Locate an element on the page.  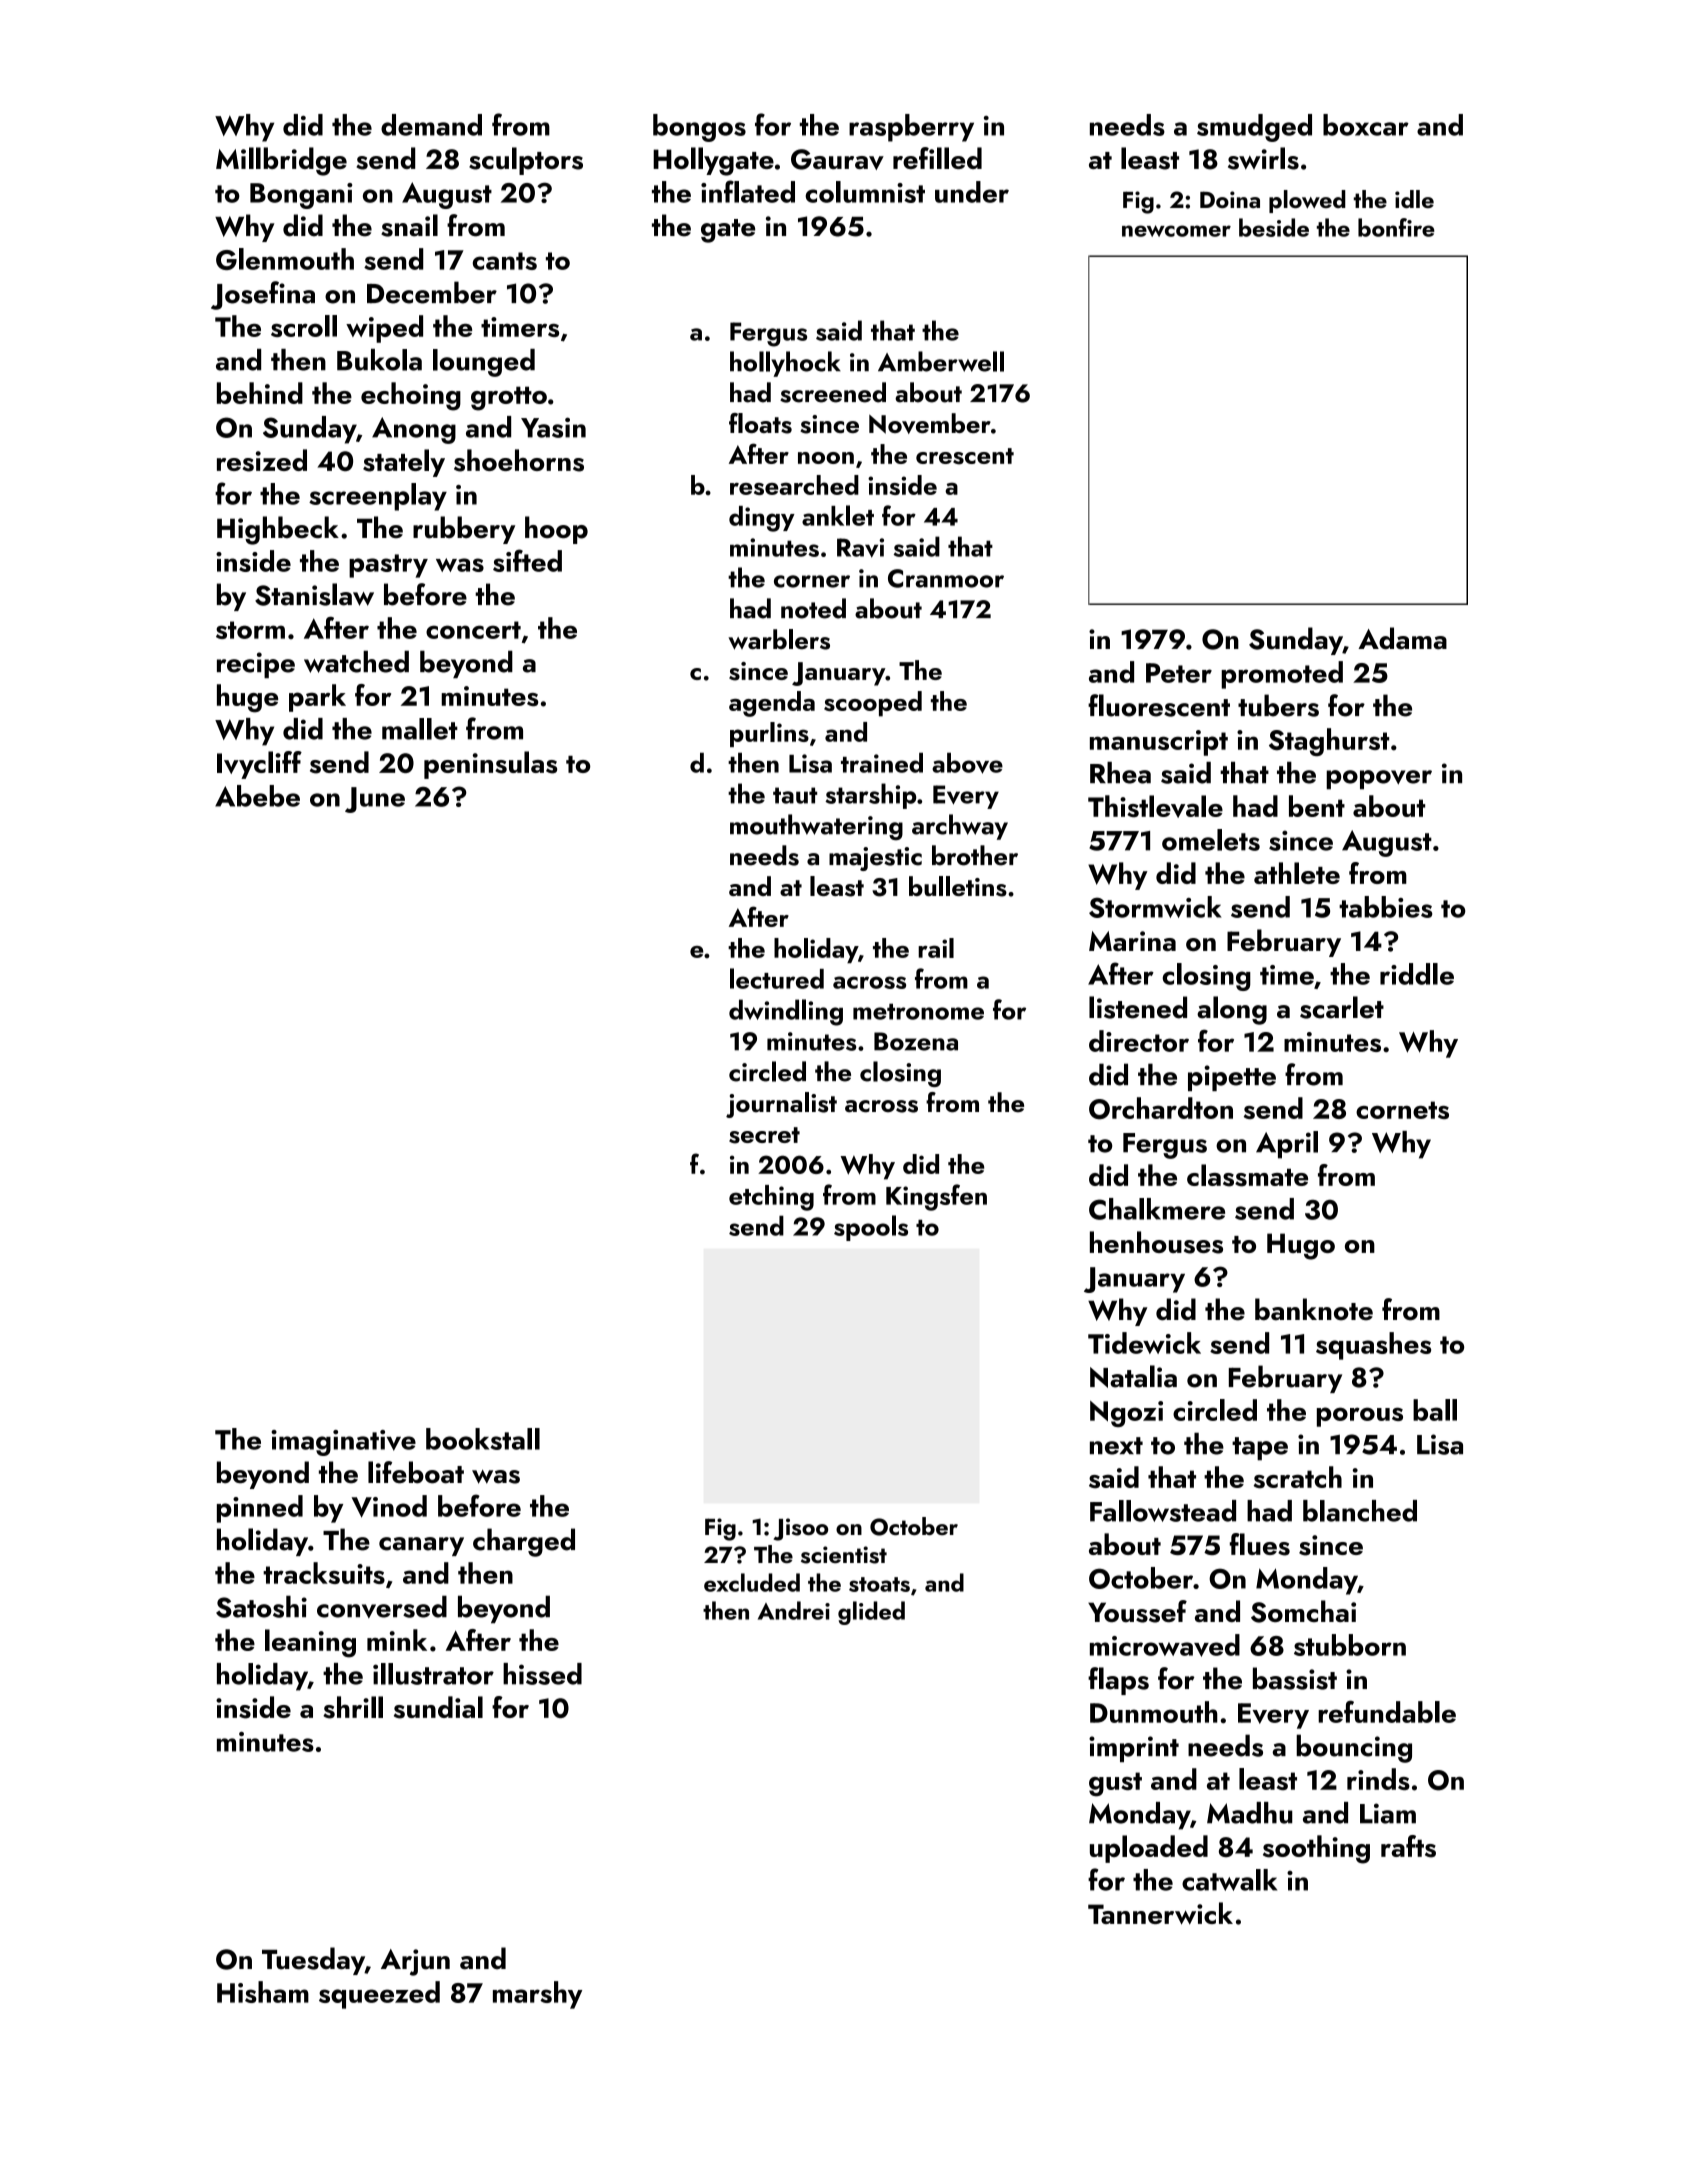
illustrator is located at coordinates (433, 1674).
